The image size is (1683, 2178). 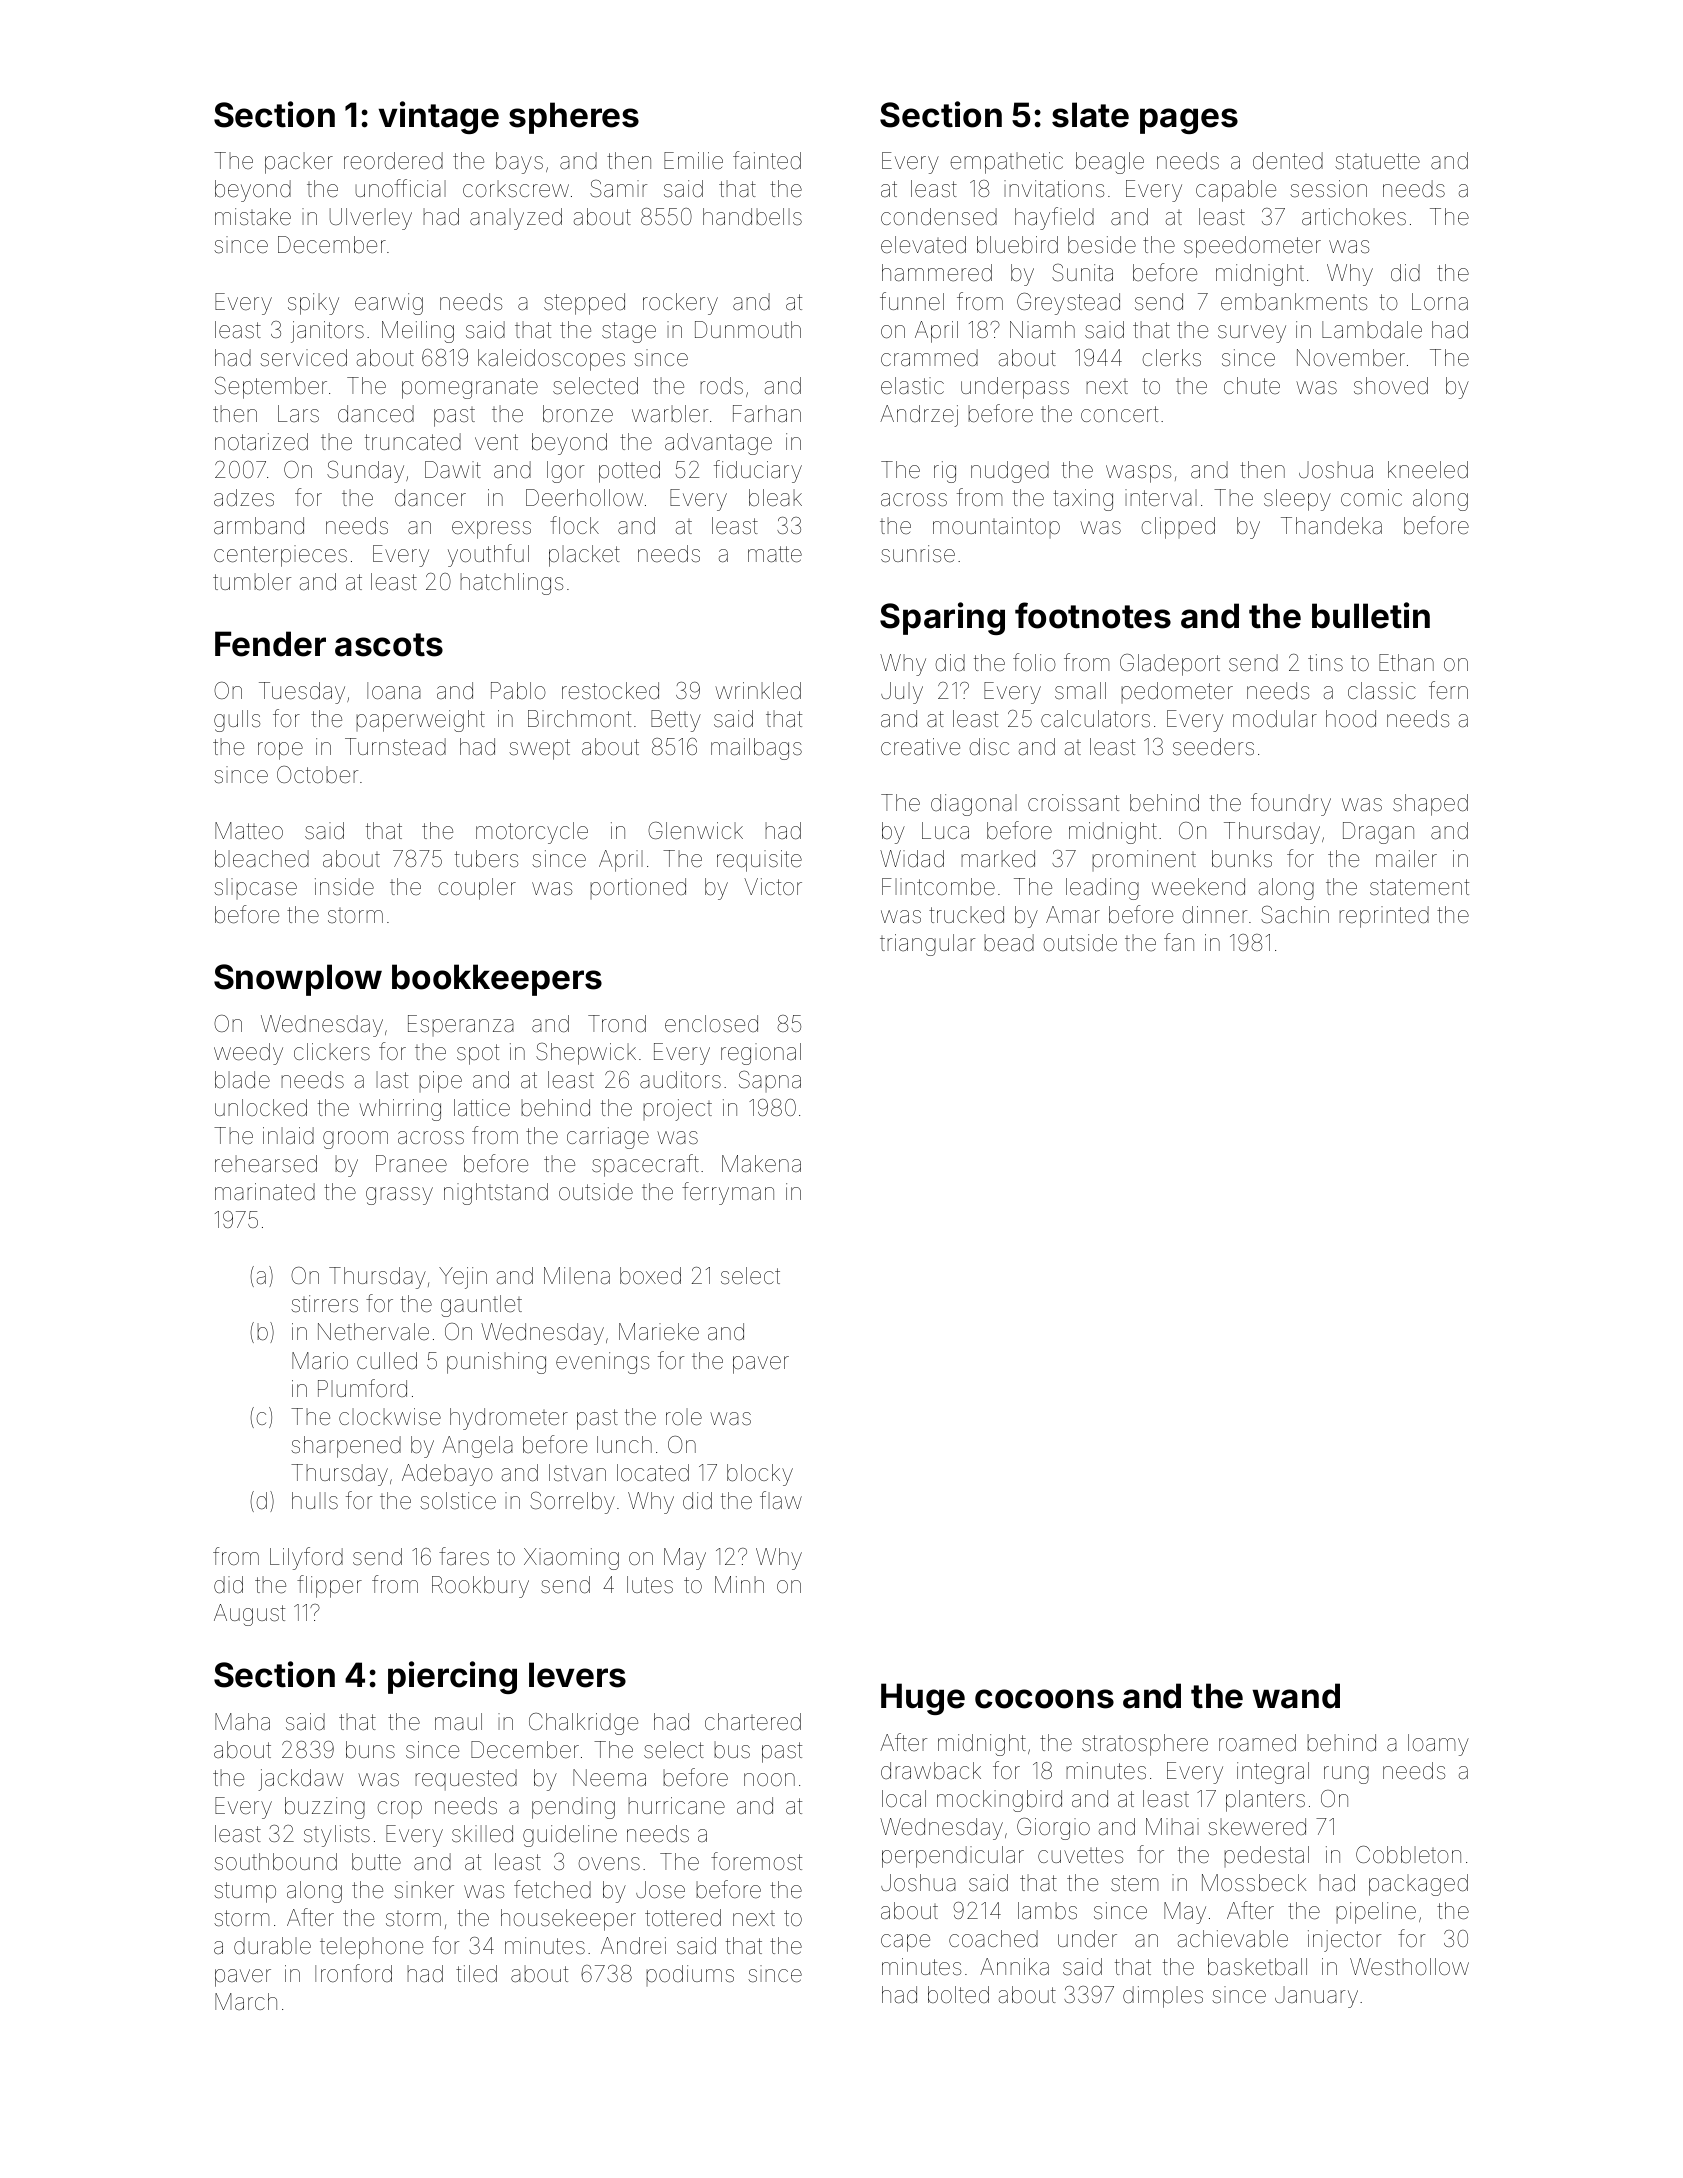 I want to click on Pranee, so click(x=411, y=1164).
